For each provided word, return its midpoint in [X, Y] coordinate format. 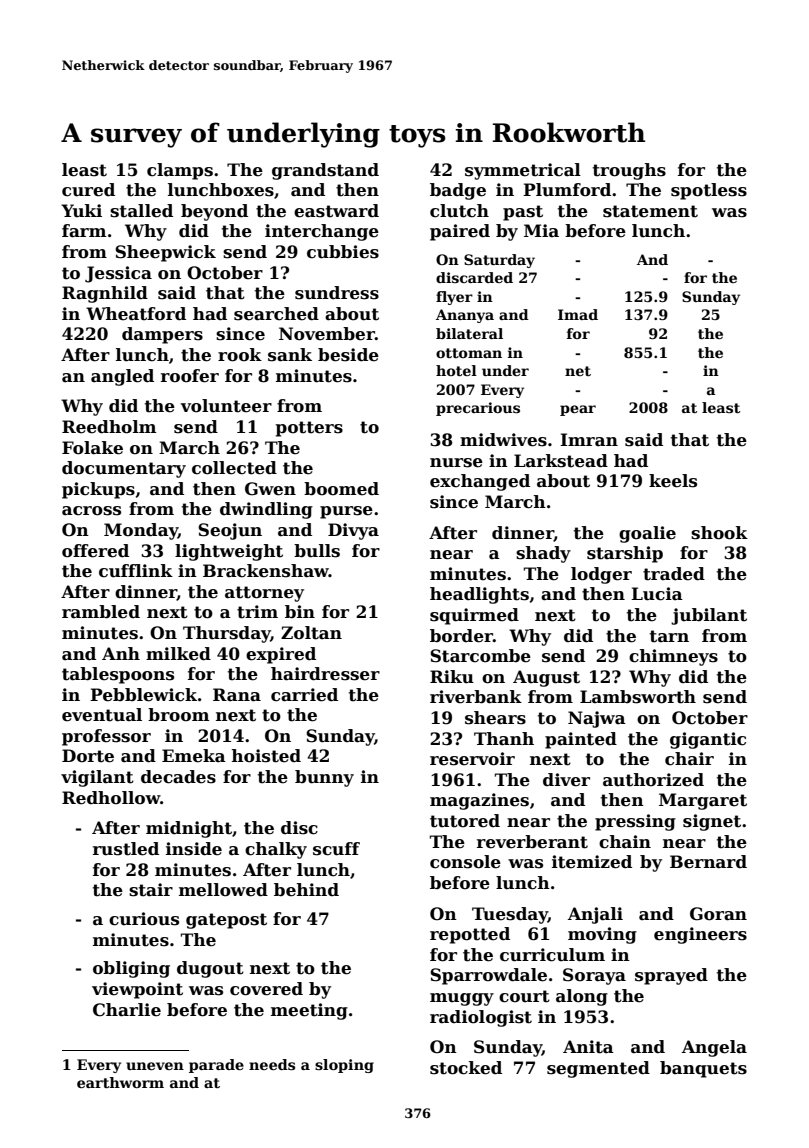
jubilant [709, 616]
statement [650, 211]
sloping [344, 1066]
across [91, 511]
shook [719, 533]
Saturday [499, 261]
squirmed [474, 616]
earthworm [120, 1082]
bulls [317, 551]
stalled [141, 211]
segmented [598, 1069]
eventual [102, 715]
